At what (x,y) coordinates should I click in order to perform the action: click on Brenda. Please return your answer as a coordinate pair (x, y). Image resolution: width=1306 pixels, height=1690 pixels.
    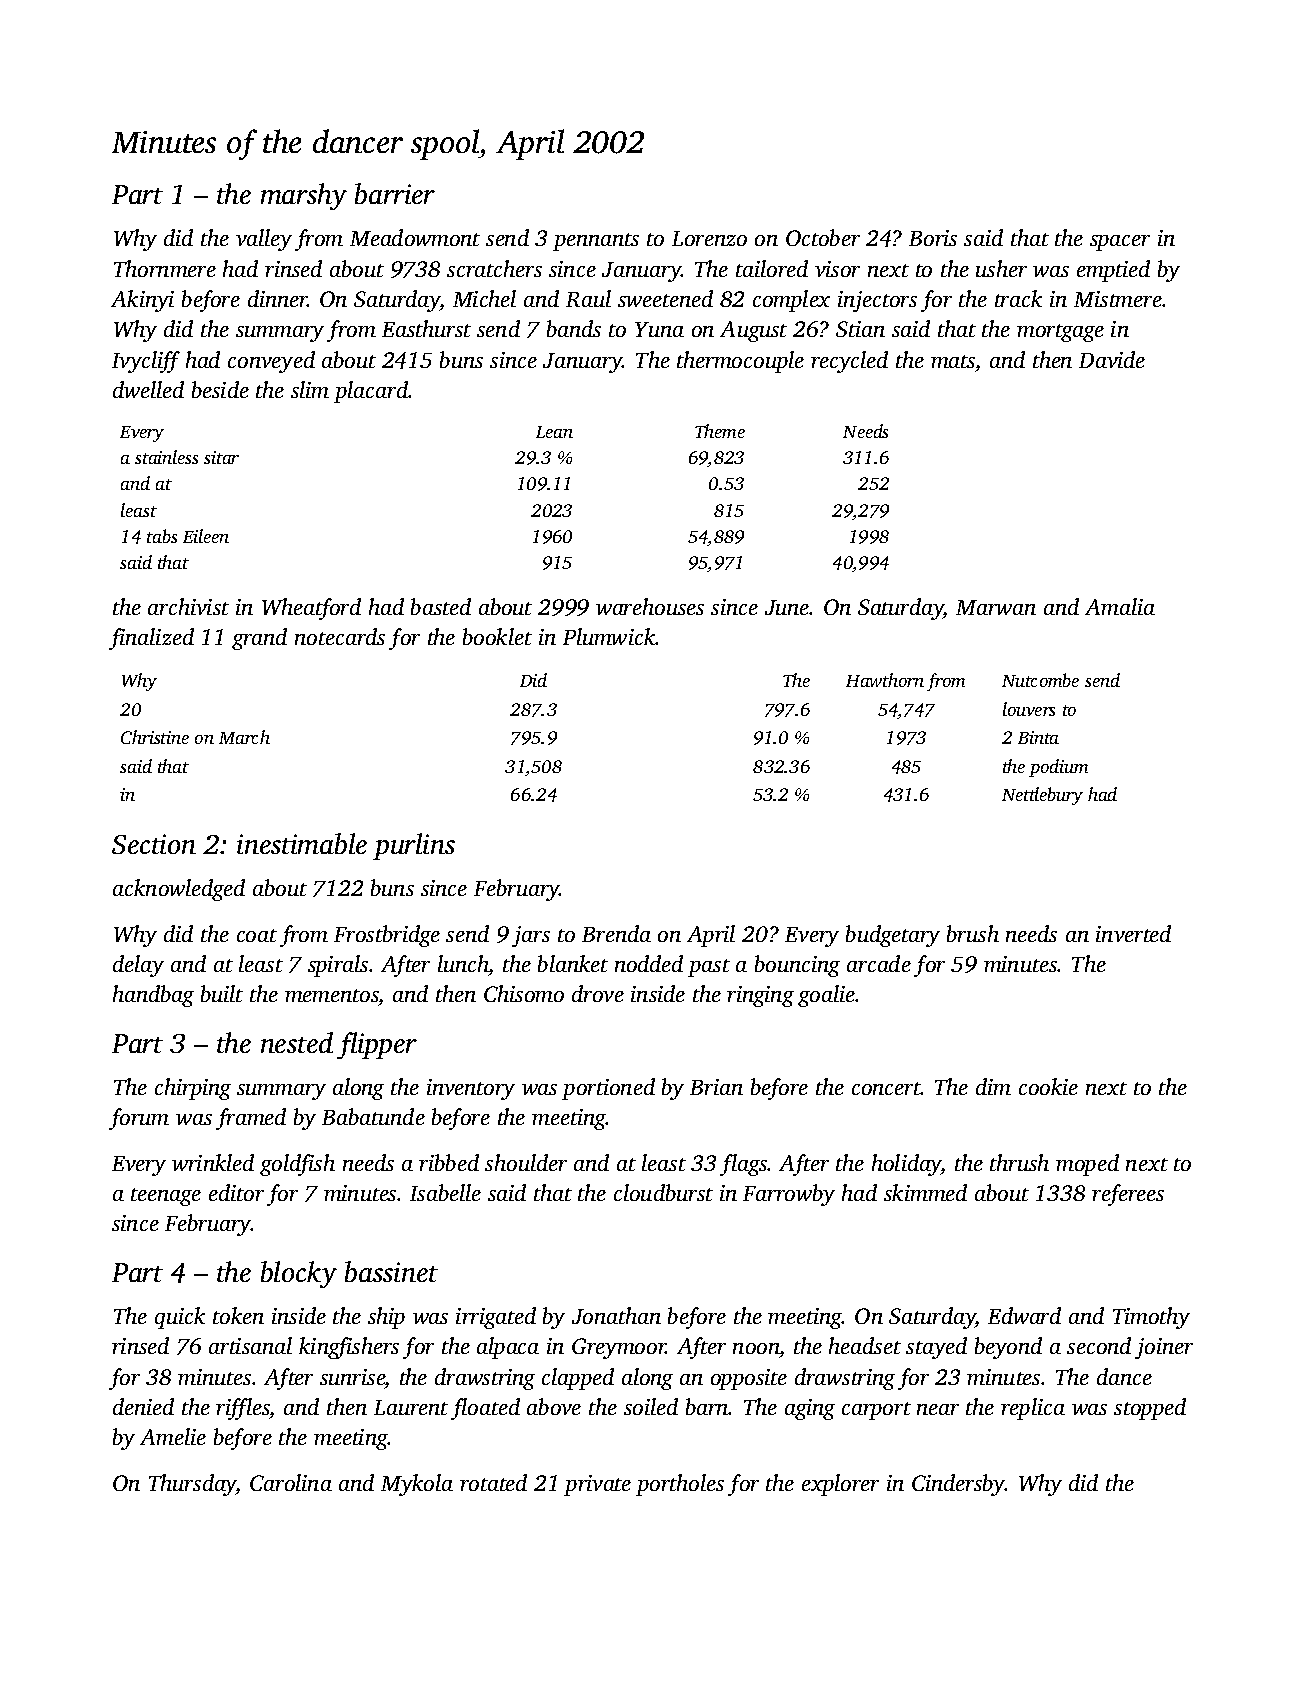
    Looking at the image, I should click on (616, 933).
